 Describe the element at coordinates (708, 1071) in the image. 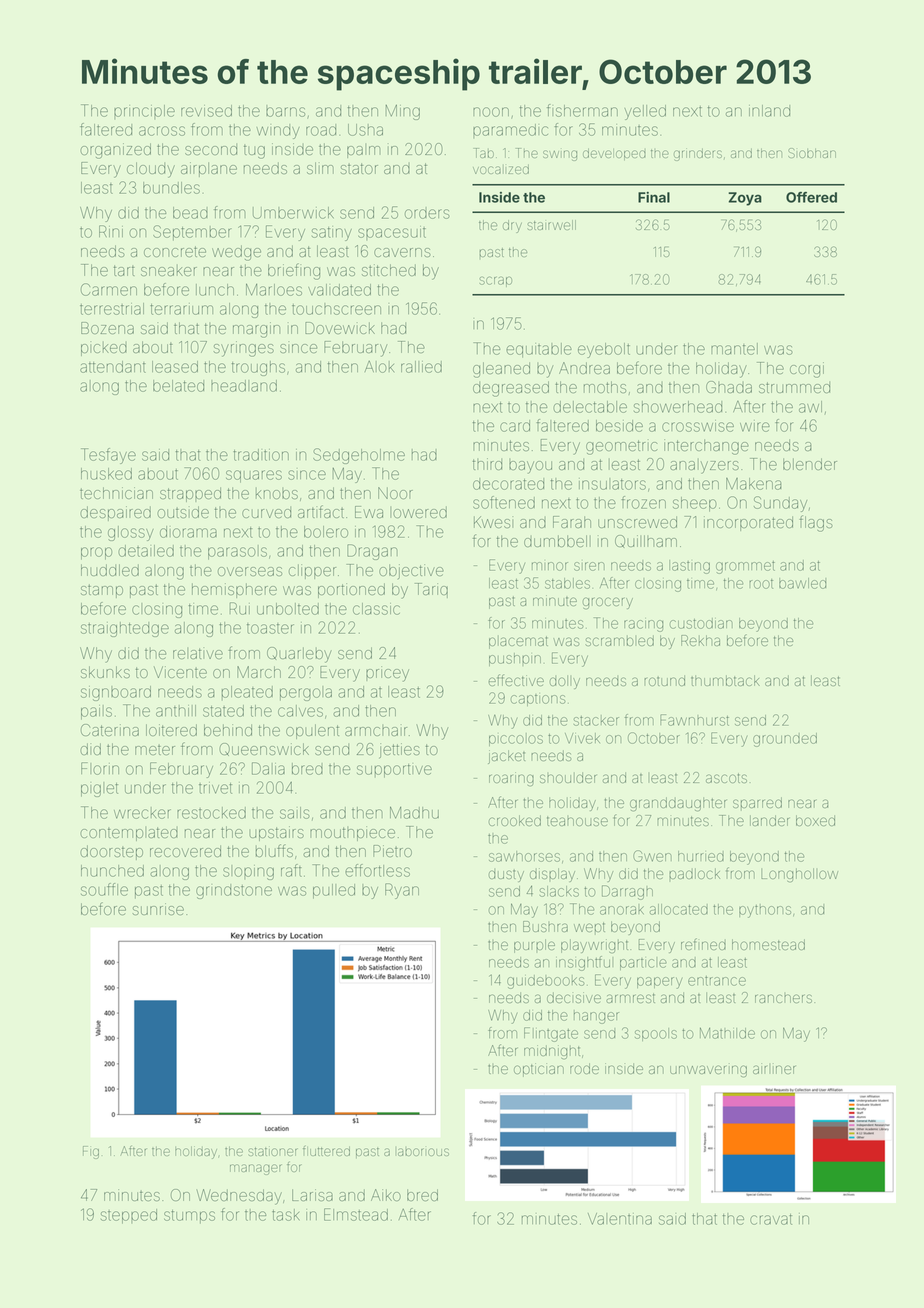

I see `unwavering` at that location.
